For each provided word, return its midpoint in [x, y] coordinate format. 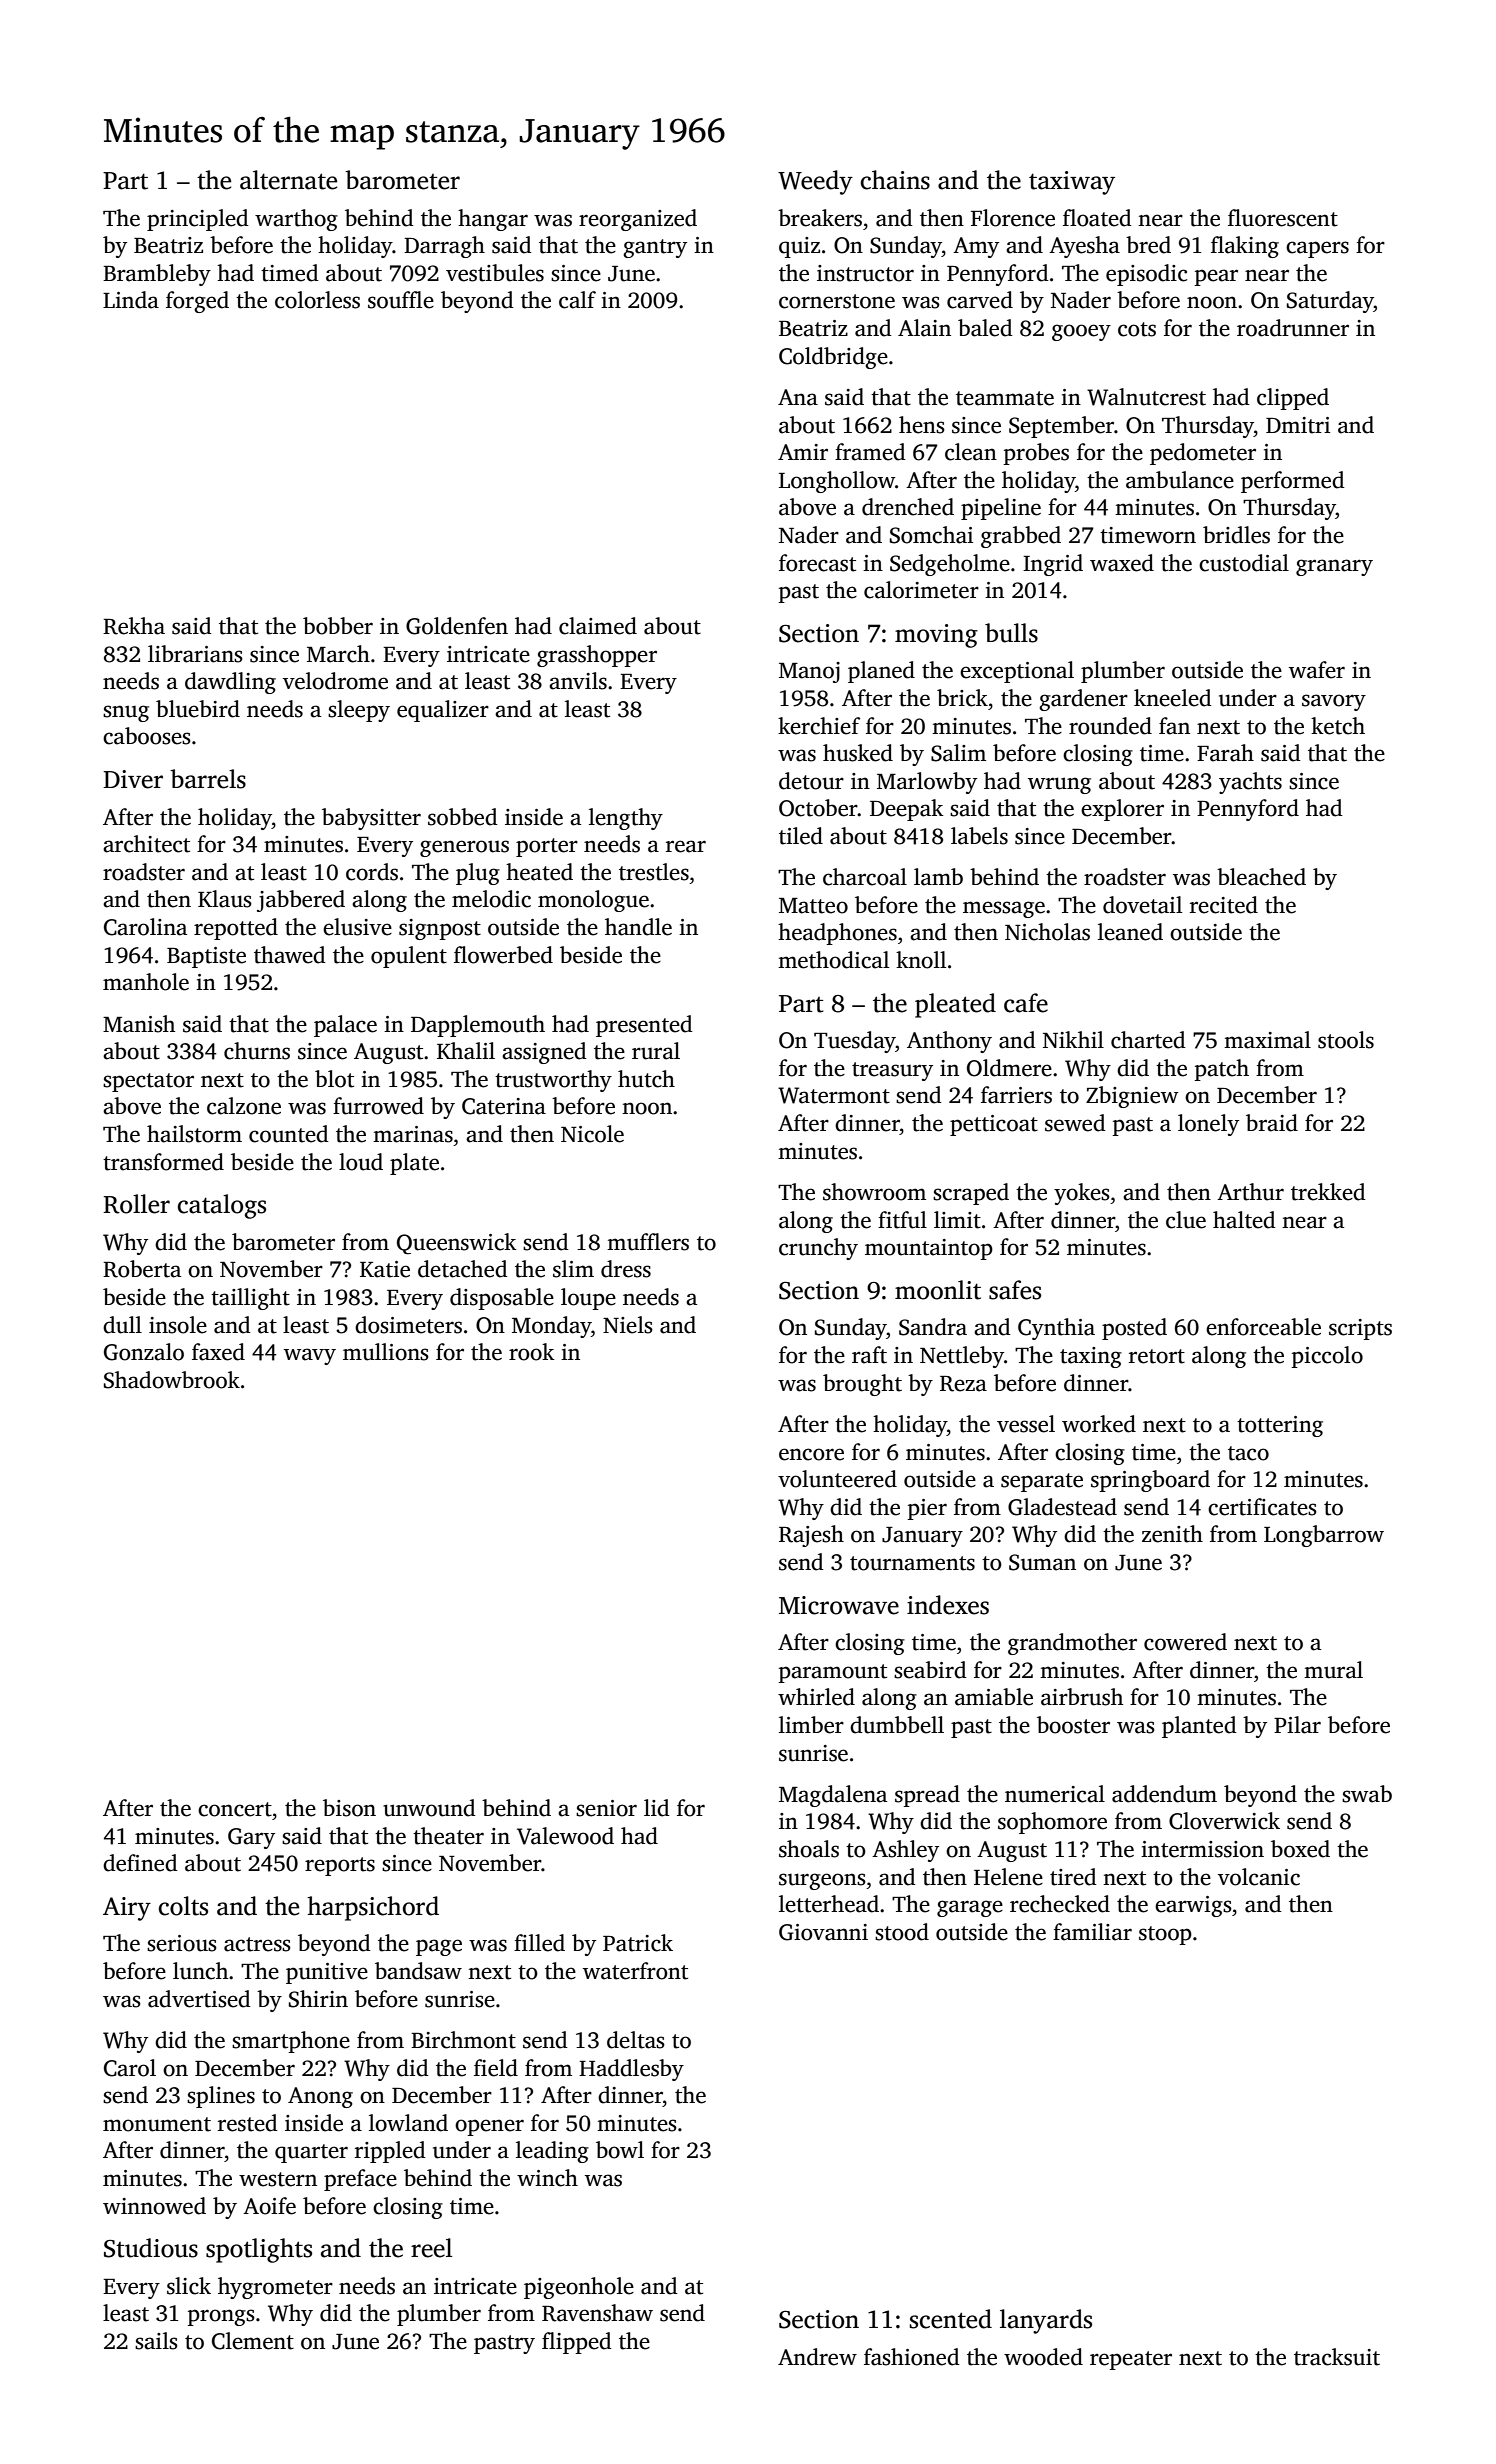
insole [178, 1325]
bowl [620, 2150]
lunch [200, 1971]
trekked [1328, 1192]
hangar [493, 220]
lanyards [1046, 2321]
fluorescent [1283, 218]
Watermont [834, 1095]
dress [626, 1269]
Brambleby [157, 275]
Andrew [817, 2357]
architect [146, 844]
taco [1248, 1453]
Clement [253, 2341]
